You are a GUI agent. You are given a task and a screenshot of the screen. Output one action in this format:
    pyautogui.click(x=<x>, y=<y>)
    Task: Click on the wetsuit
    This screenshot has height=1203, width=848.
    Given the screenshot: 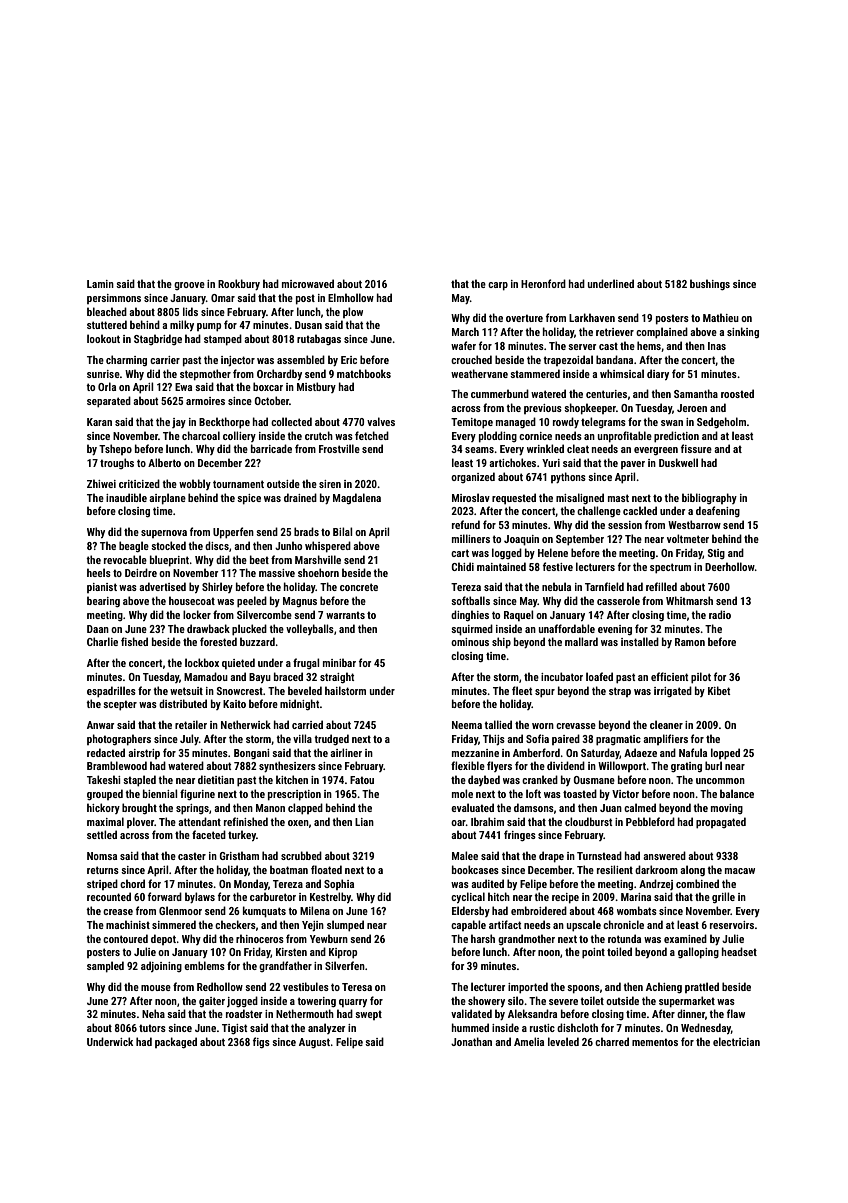 What is the action you would take?
    pyautogui.click(x=186, y=691)
